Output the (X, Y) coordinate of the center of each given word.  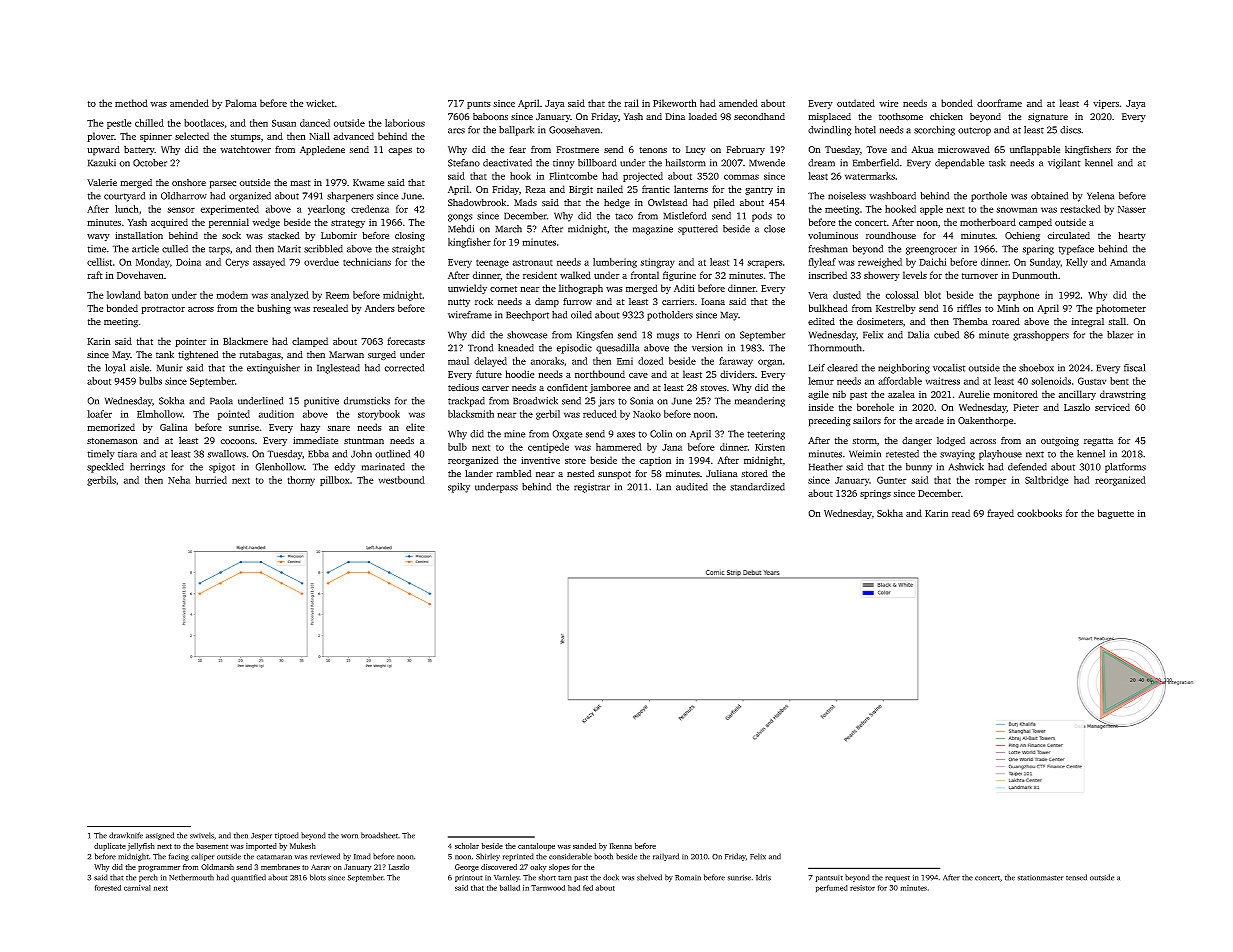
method (131, 103)
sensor (181, 210)
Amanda (1128, 262)
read (961, 513)
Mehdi (461, 229)
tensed (1076, 877)
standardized (757, 487)
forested (108, 888)
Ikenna (620, 846)
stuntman (364, 441)
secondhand (759, 116)
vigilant (1064, 164)
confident (567, 387)
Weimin (865, 454)
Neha (179, 480)
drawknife (126, 835)
